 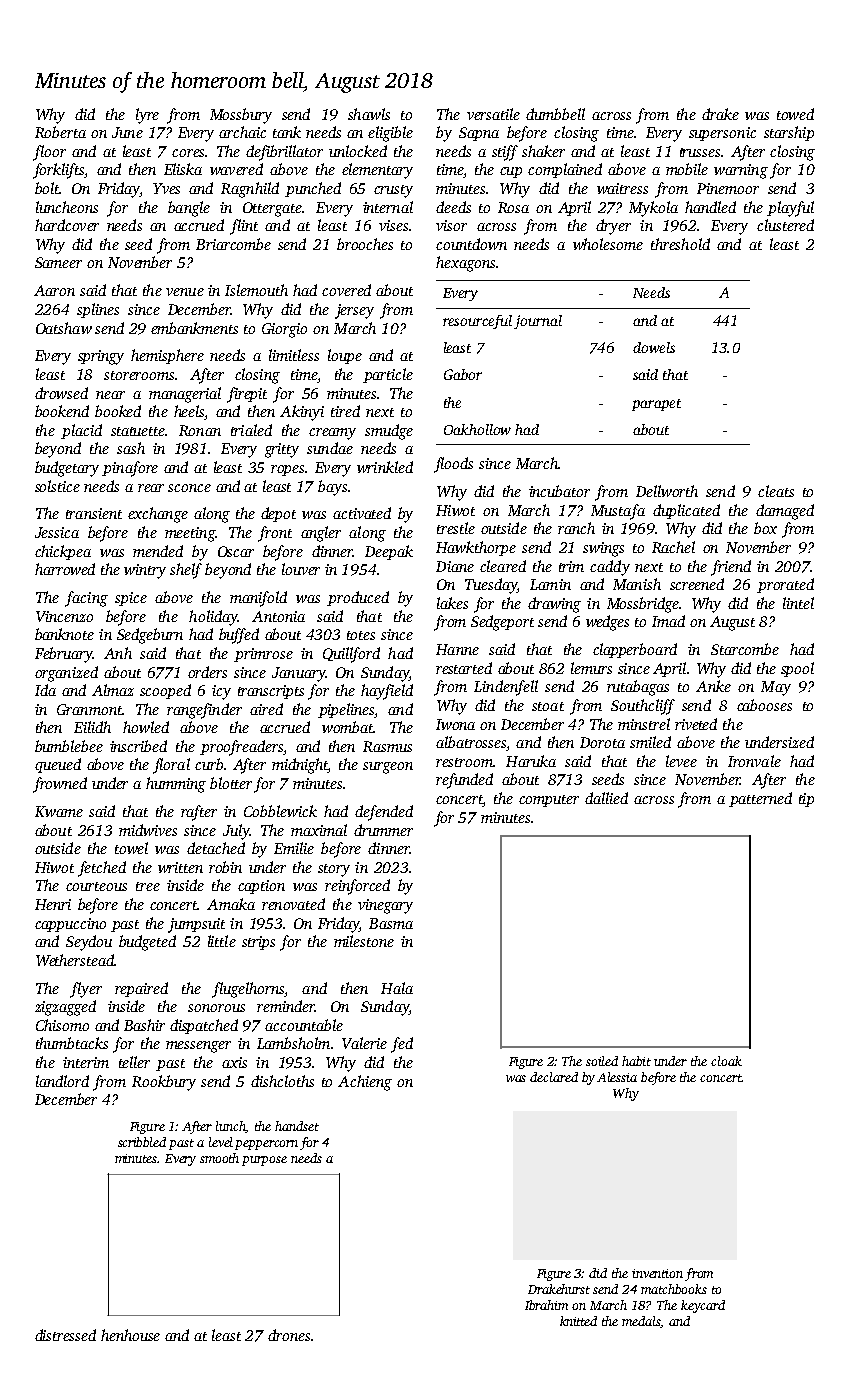 I want to click on stiff, so click(x=505, y=153).
